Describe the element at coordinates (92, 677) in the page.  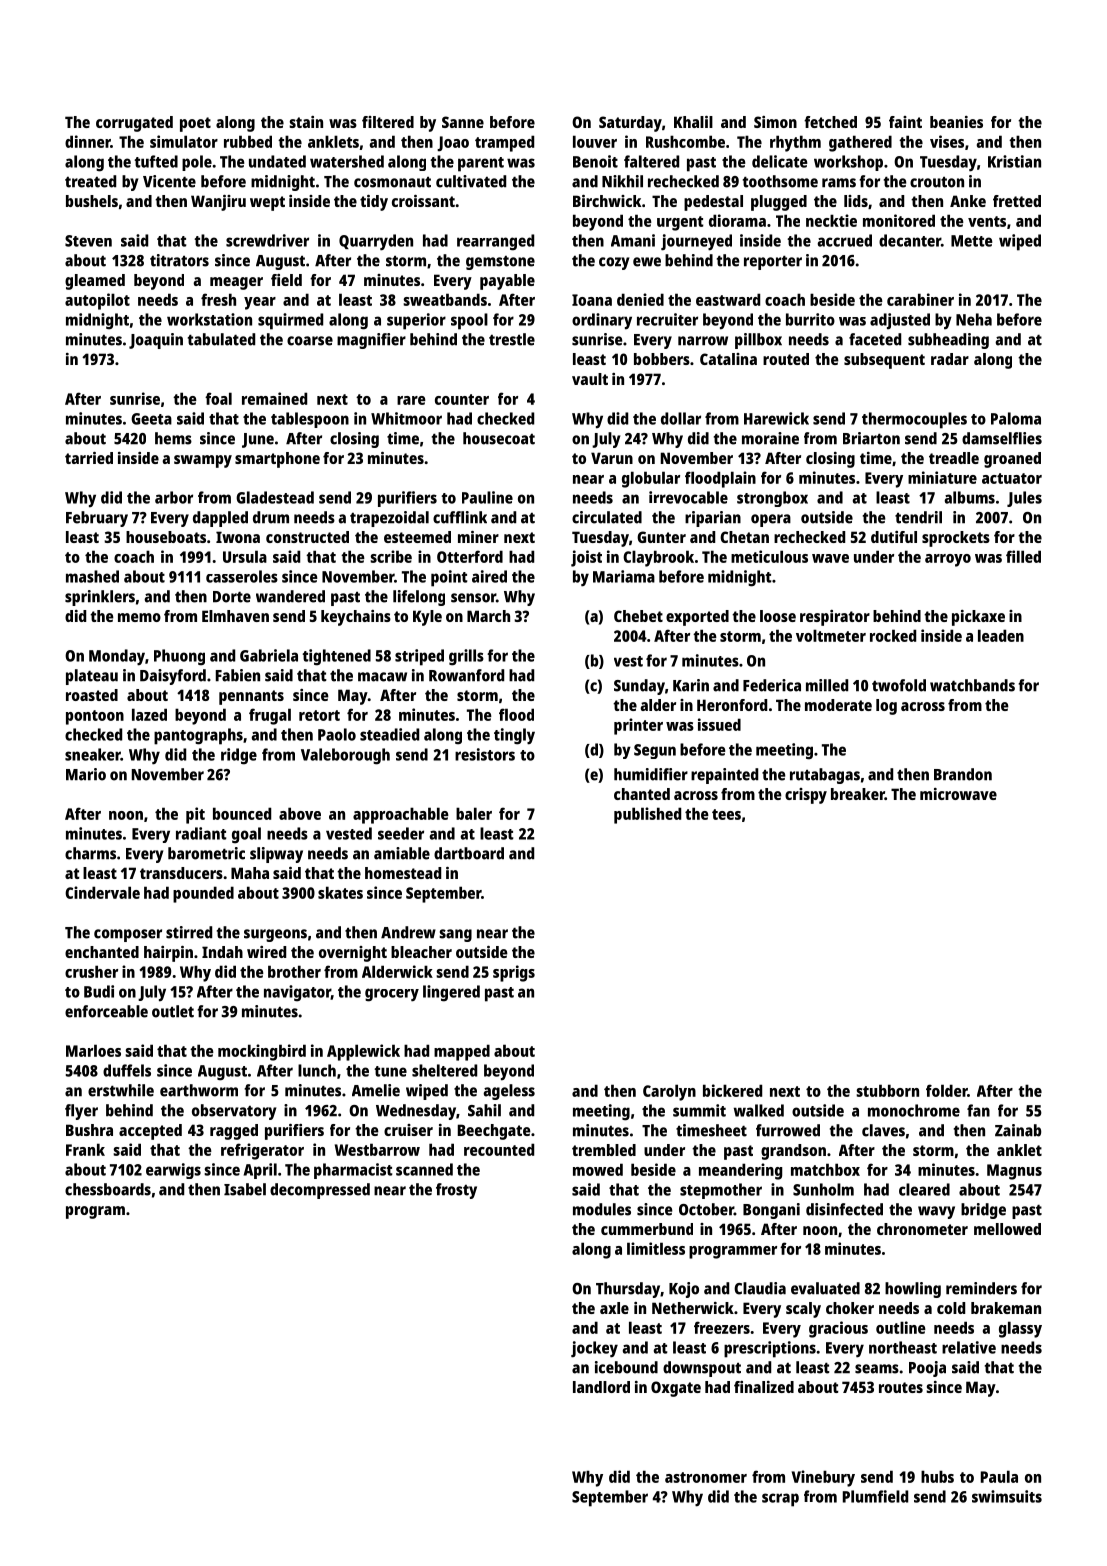
I see `plateau` at that location.
